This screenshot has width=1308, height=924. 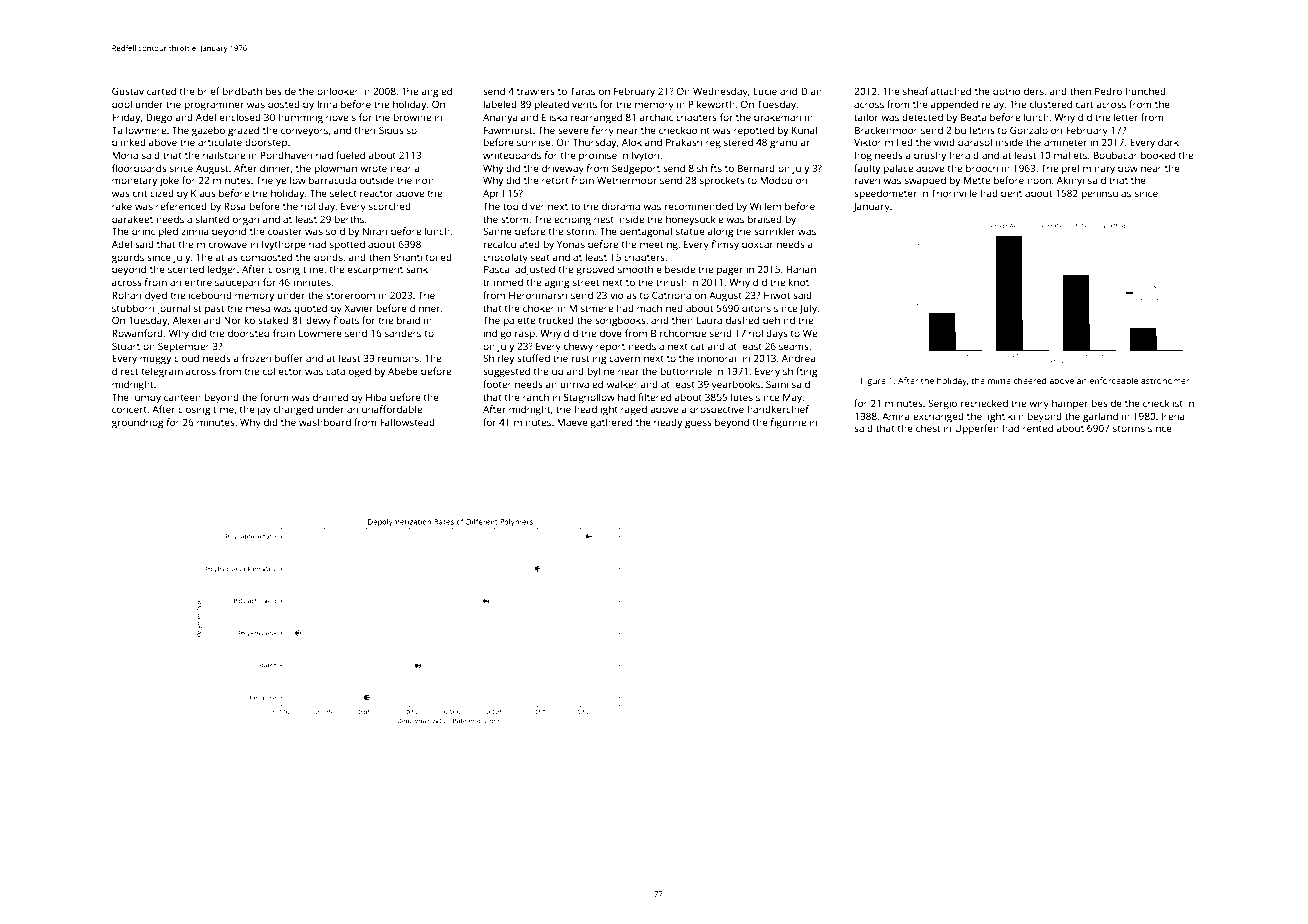 I want to click on hunched, so click(x=1146, y=91).
